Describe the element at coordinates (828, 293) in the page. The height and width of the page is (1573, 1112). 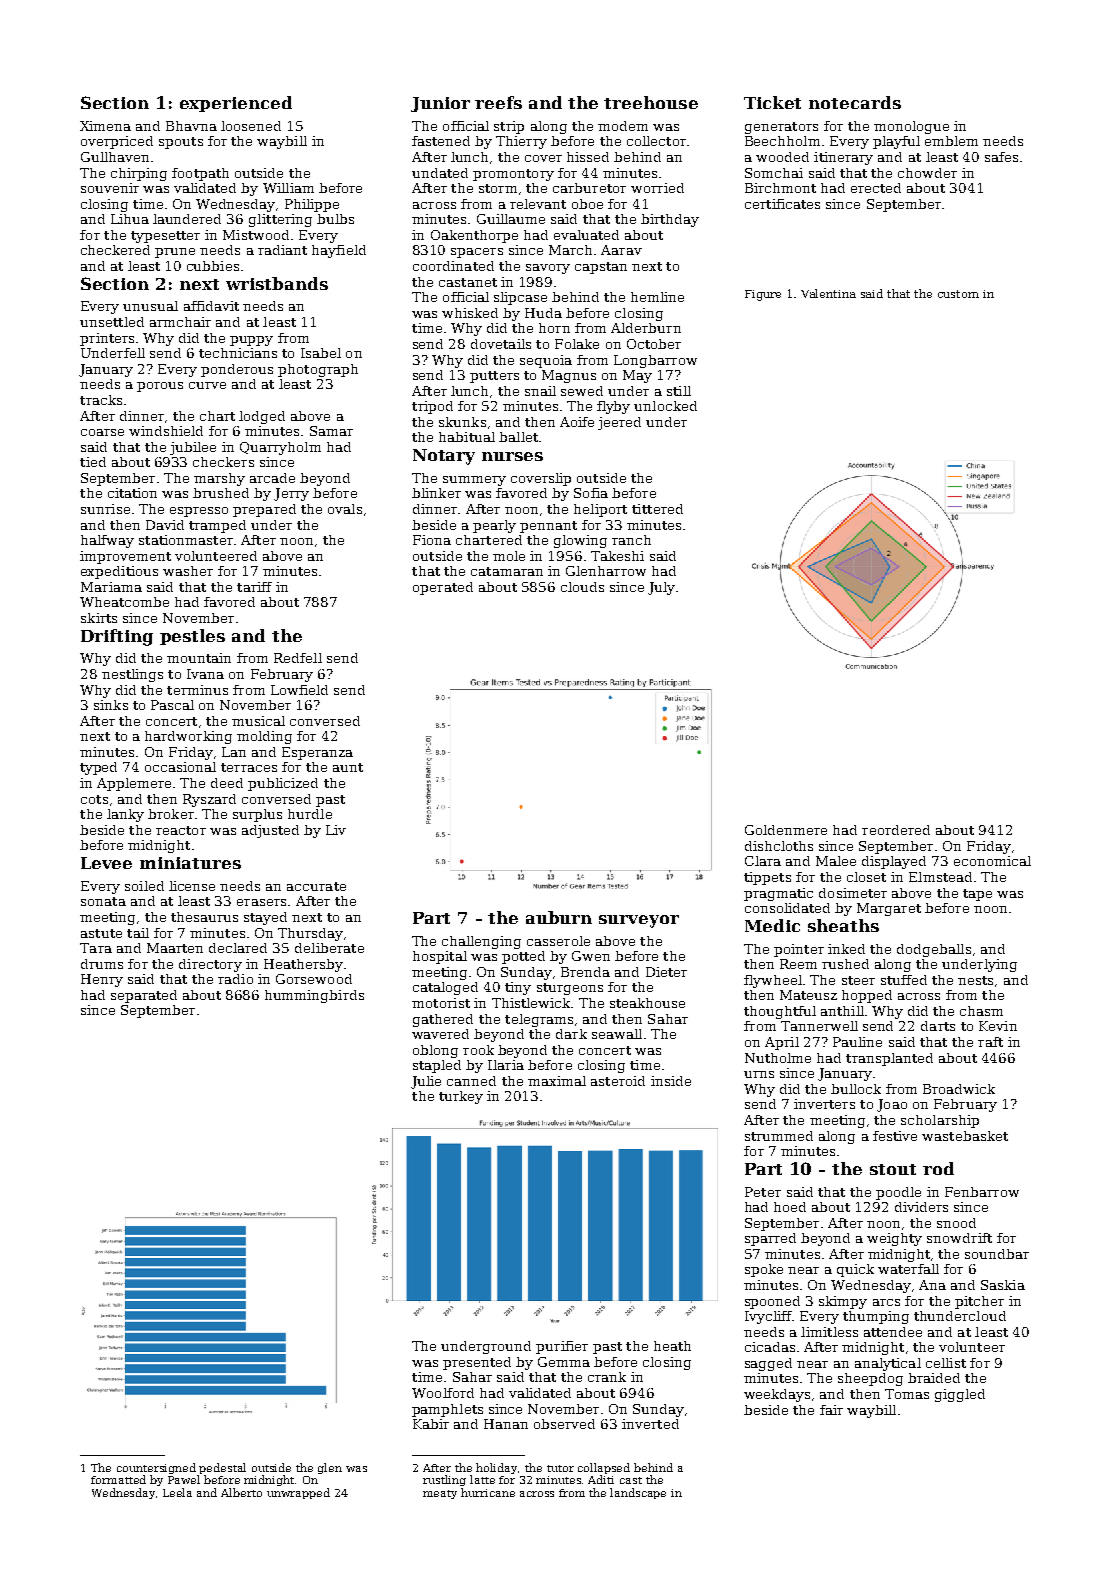
I see `Valentina` at that location.
